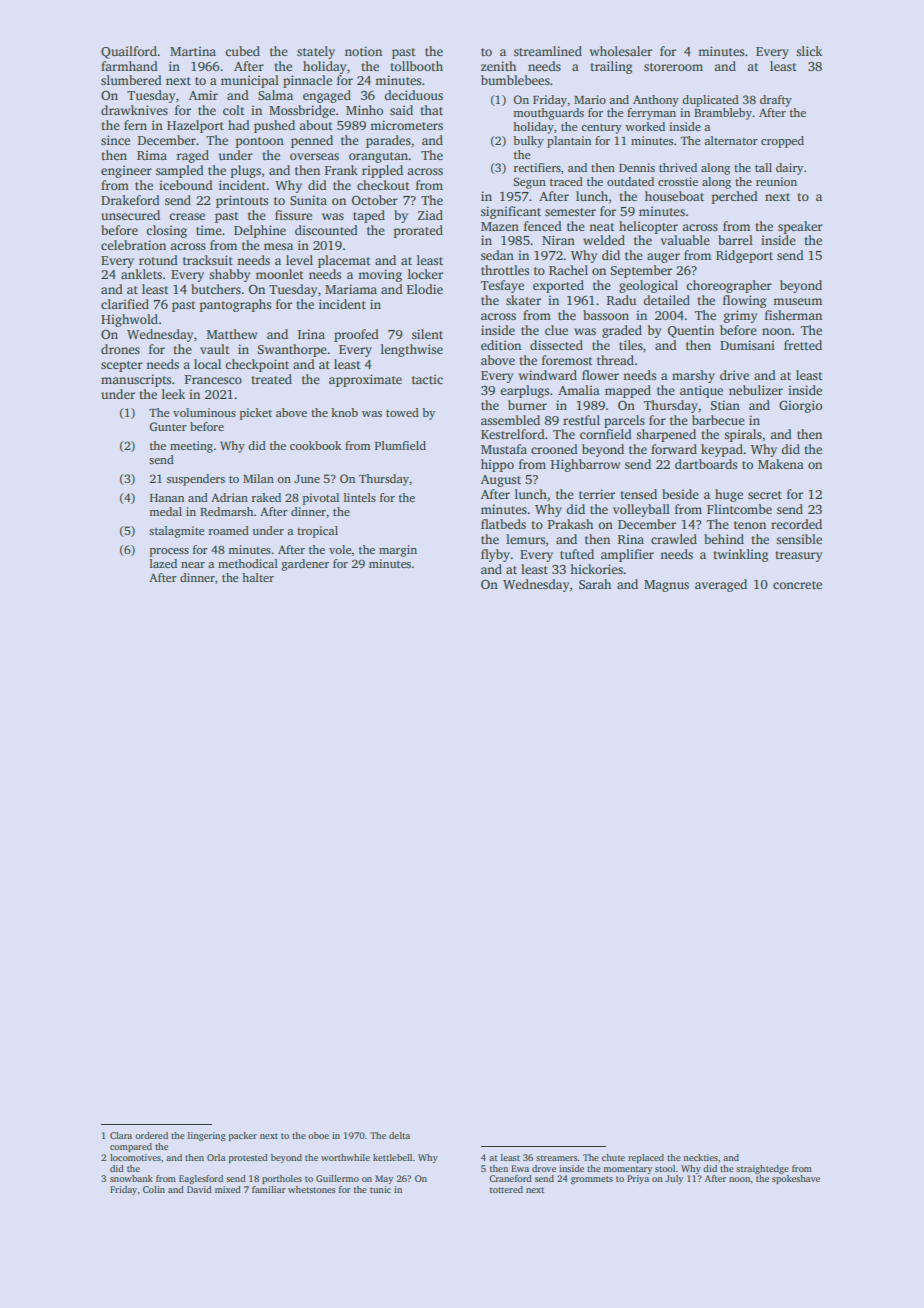 The height and width of the document is (1308, 924). I want to click on tiles, so click(631, 345).
